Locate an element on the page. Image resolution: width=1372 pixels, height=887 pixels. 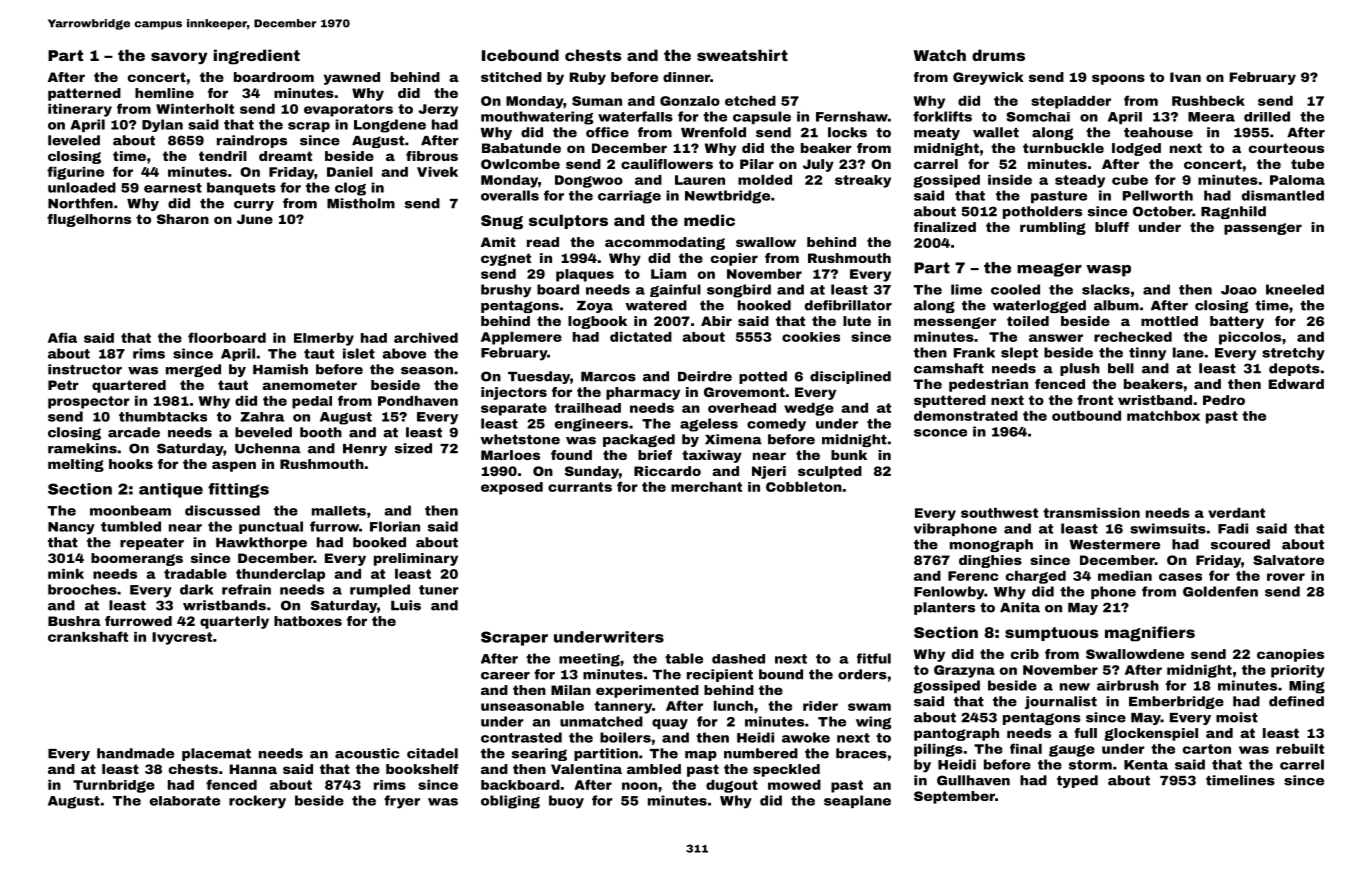
acoustic is located at coordinates (367, 753).
